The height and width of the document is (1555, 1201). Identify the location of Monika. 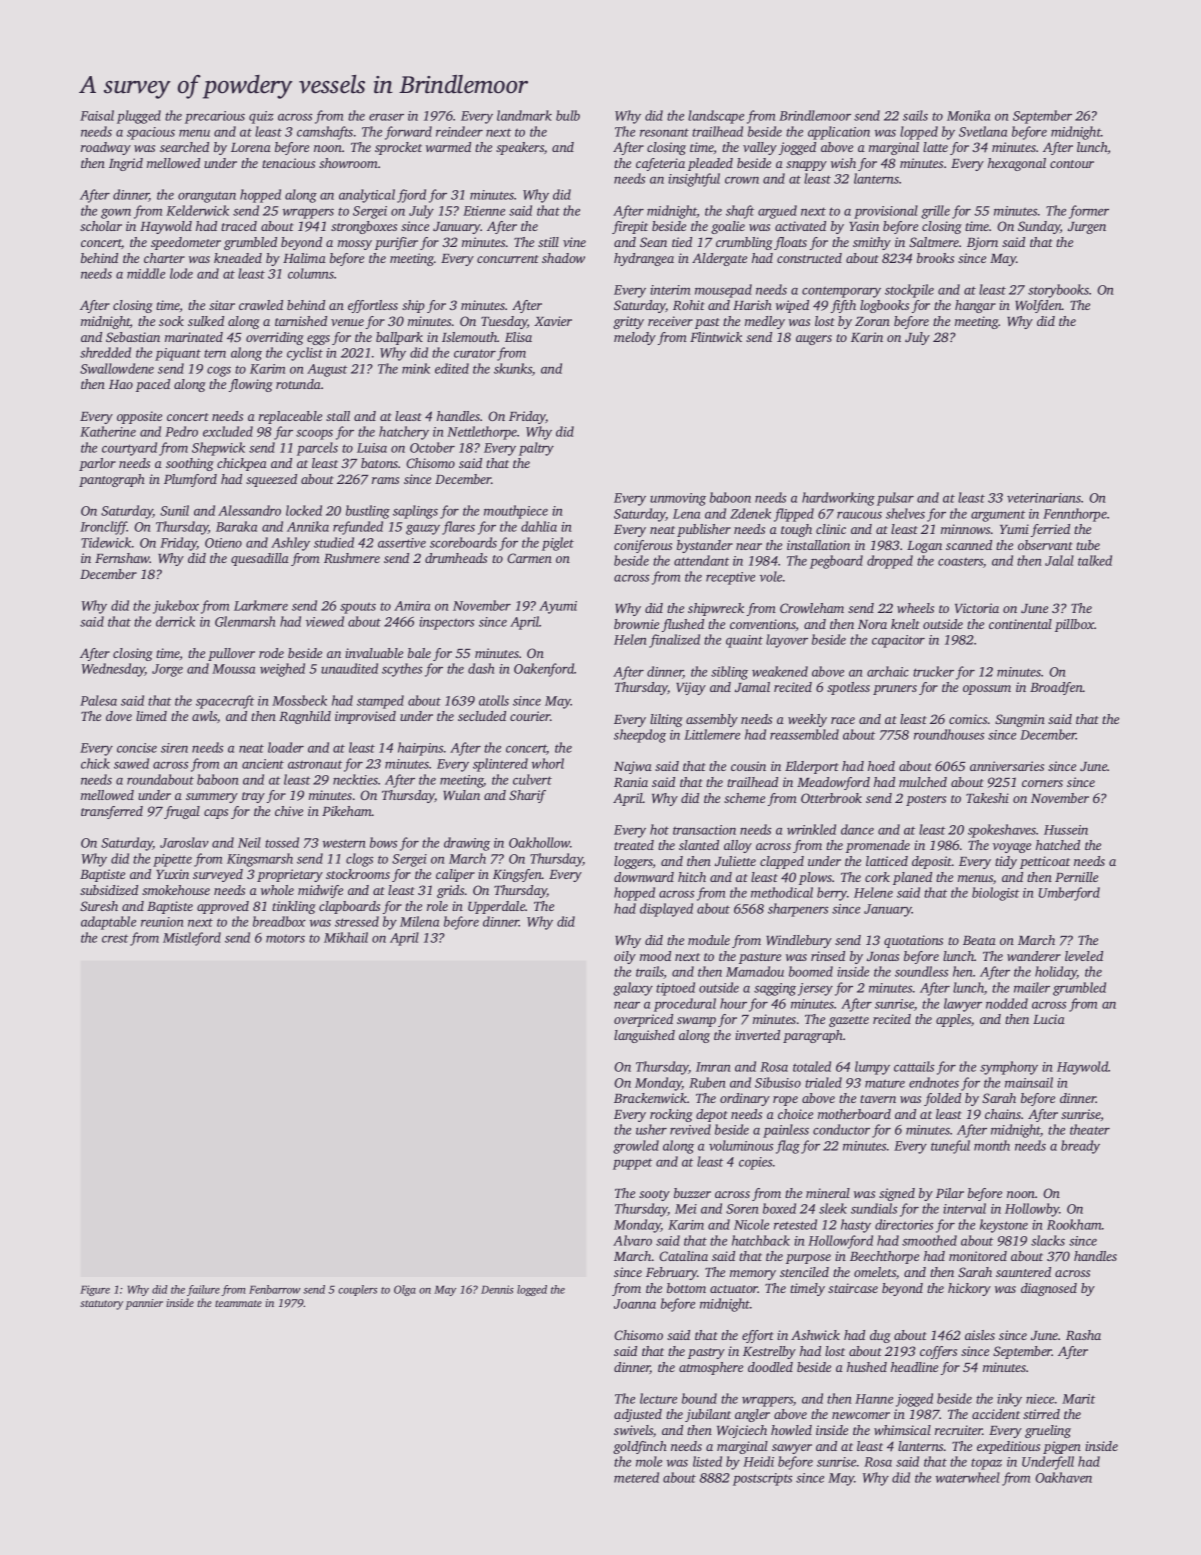
(968, 115).
